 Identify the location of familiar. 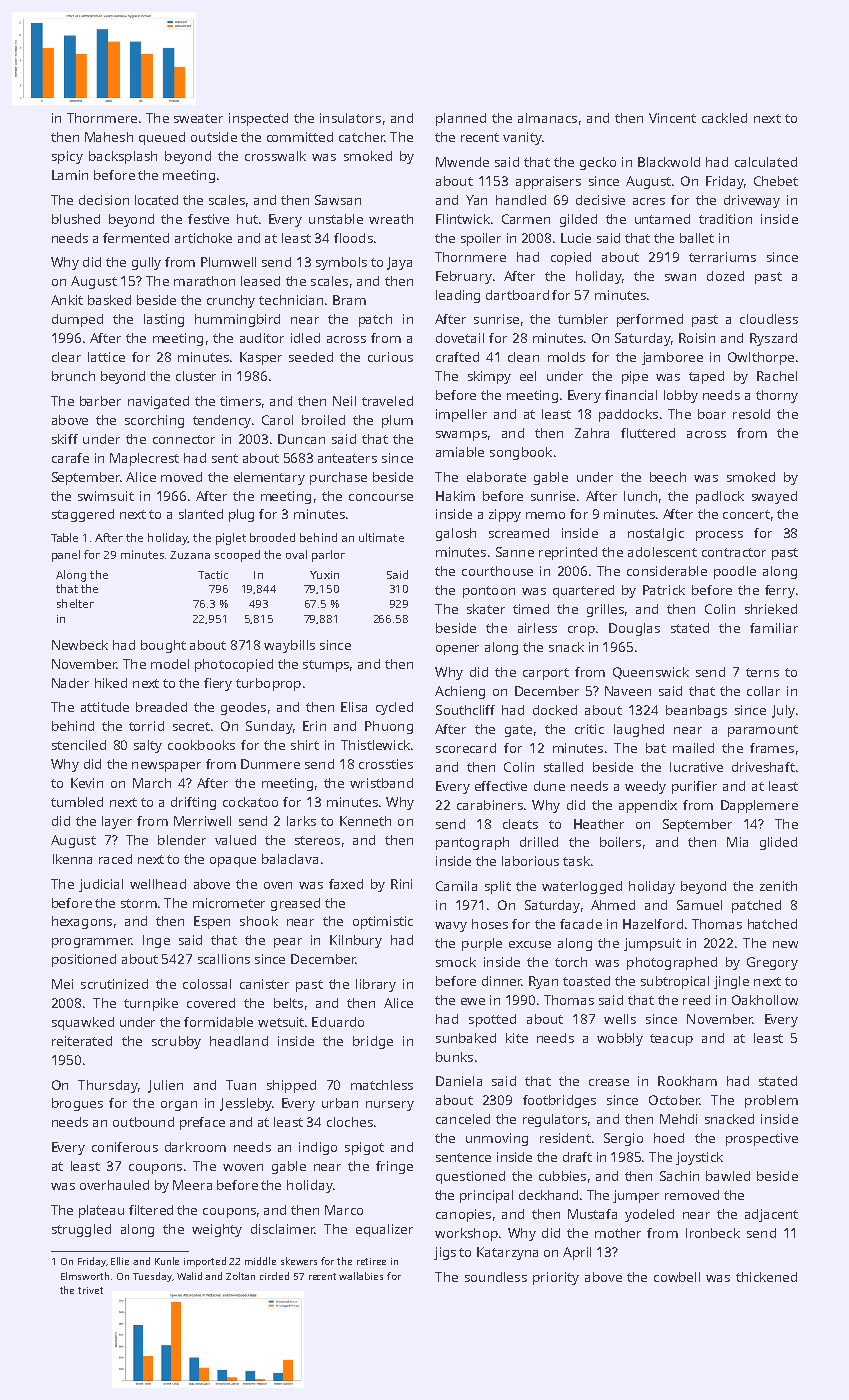
(774, 628).
